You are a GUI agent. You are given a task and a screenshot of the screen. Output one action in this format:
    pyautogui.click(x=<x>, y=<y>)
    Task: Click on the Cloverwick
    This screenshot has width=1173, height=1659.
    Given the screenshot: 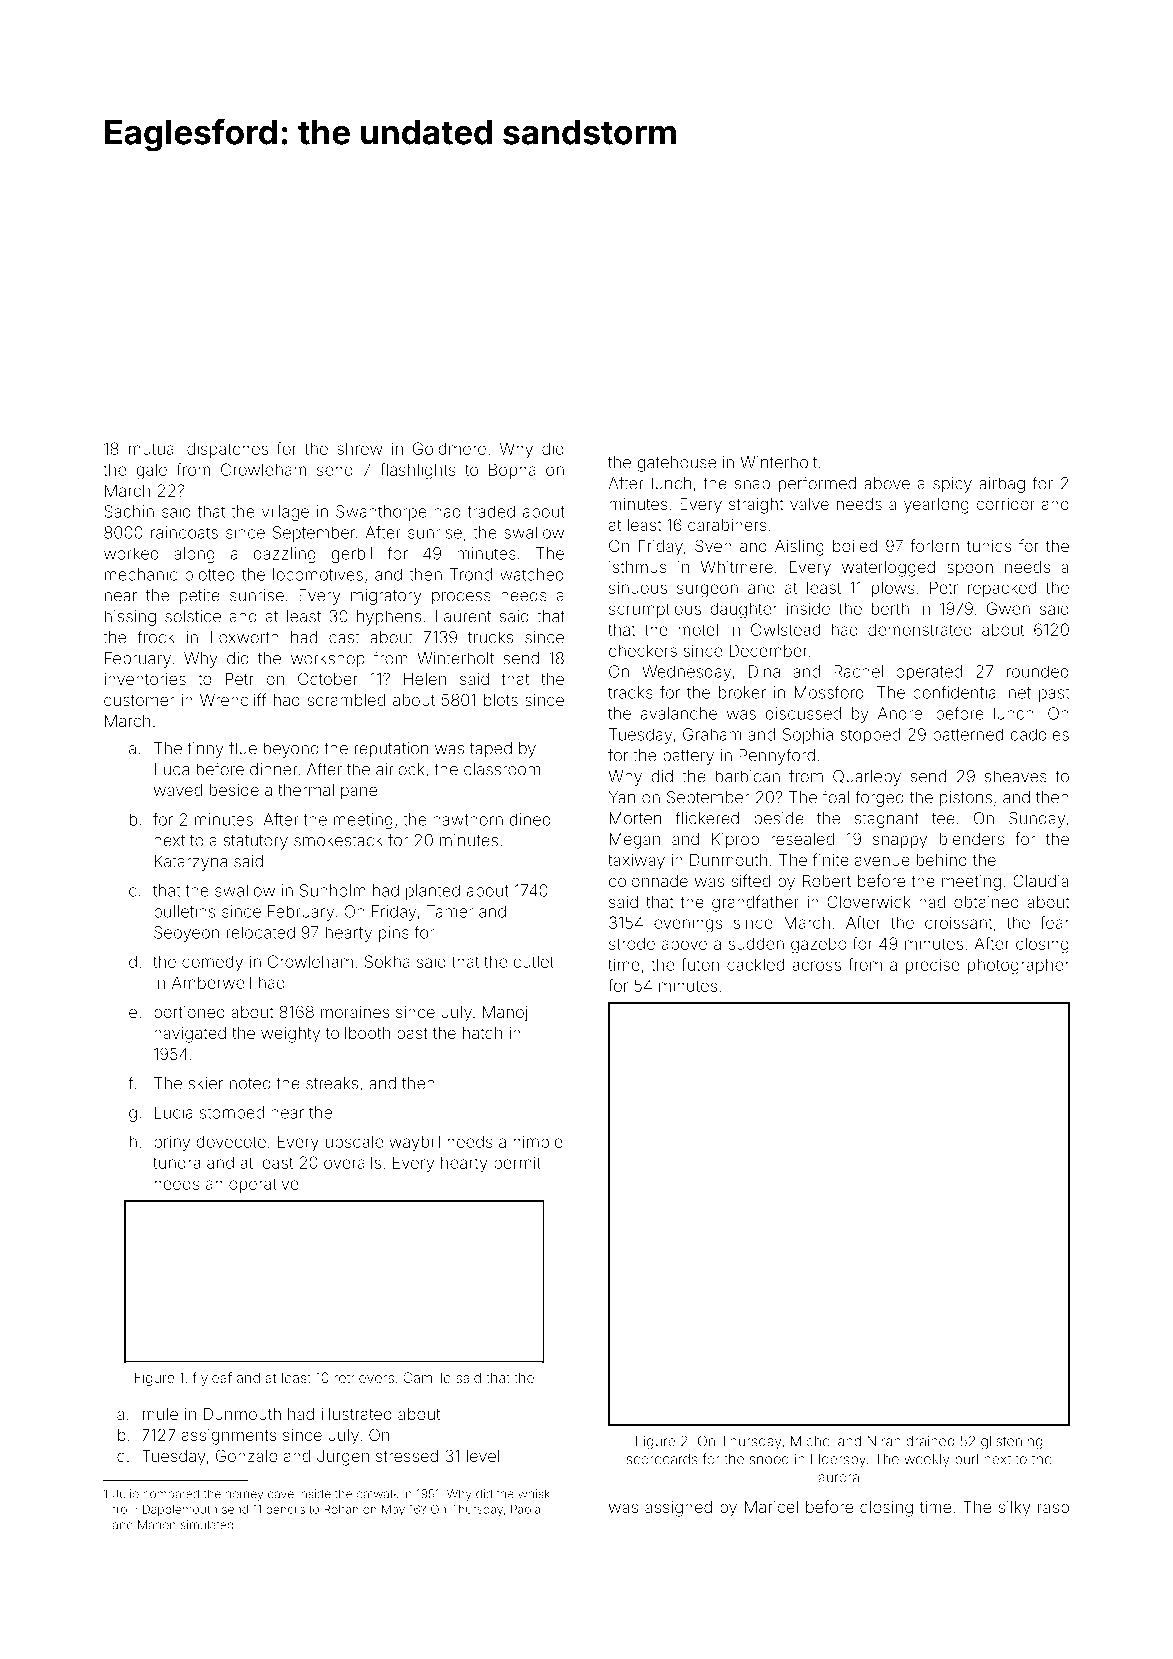 What is the action you would take?
    pyautogui.click(x=869, y=901)
